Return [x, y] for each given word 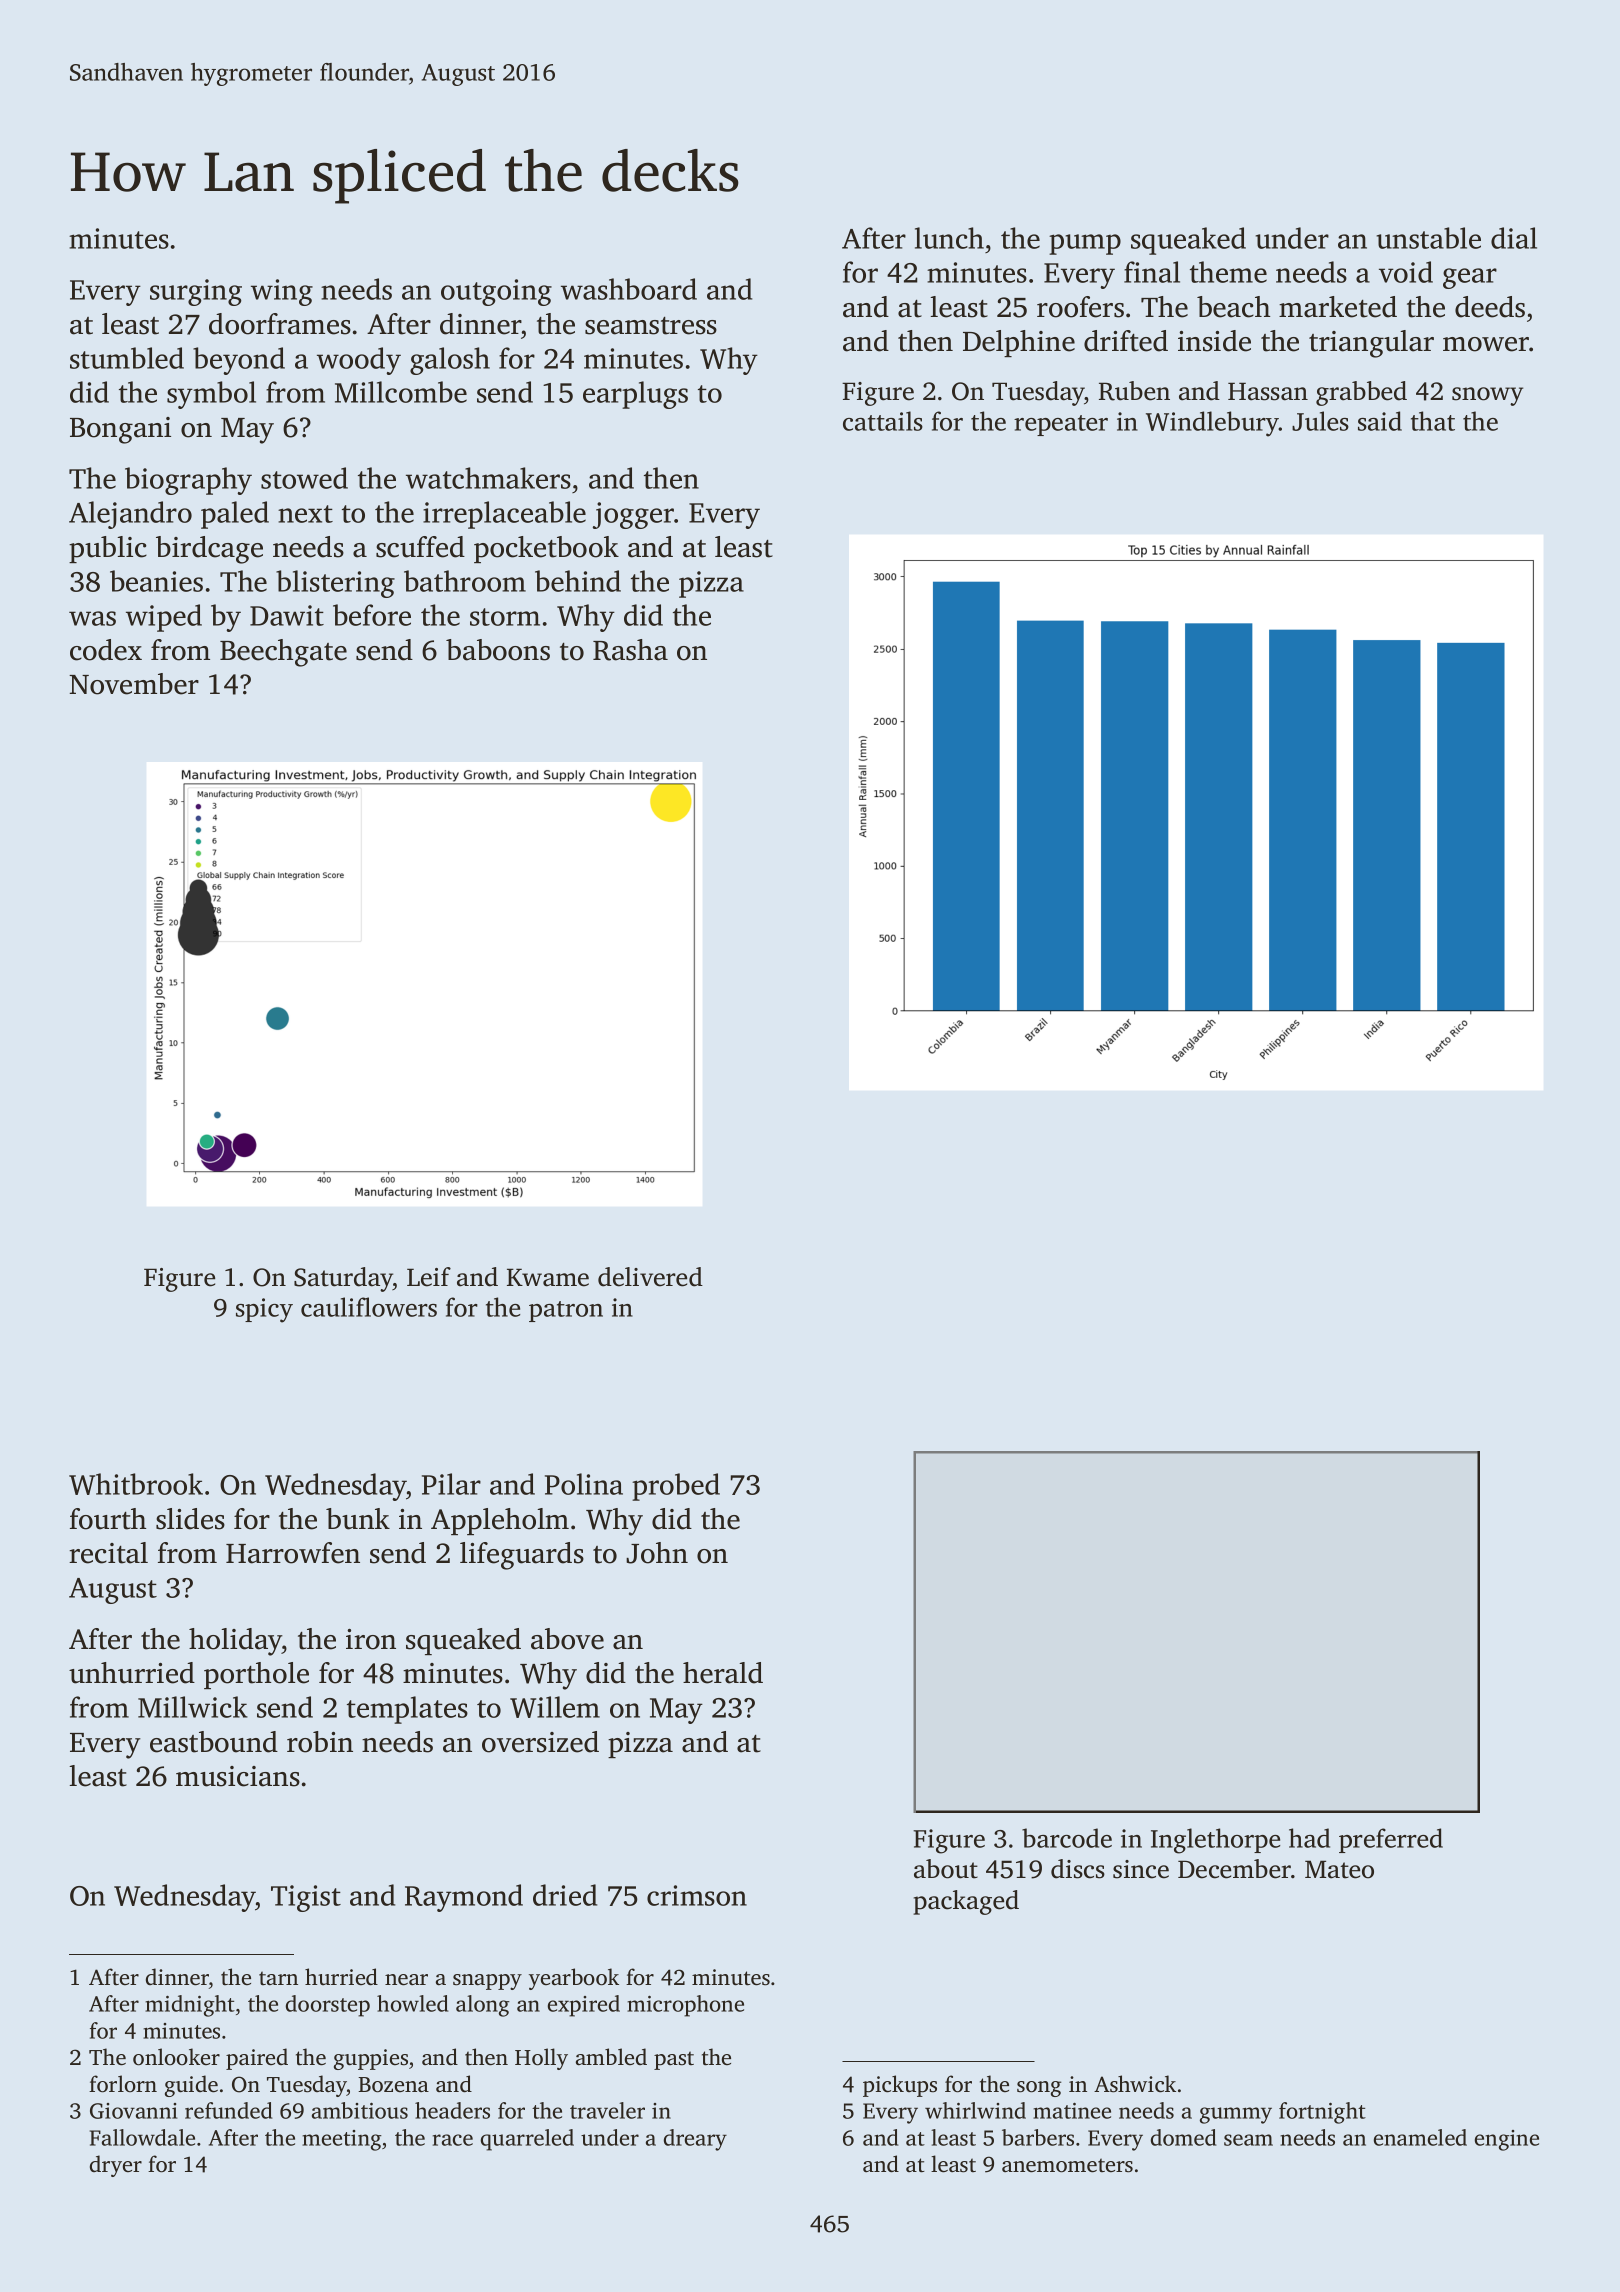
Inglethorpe [1215, 1841]
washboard [629, 289]
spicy [264, 1310]
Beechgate [283, 653]
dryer [116, 2166]
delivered [650, 1277]
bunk [358, 1519]
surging [196, 292]
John [657, 1553]
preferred [1391, 1840]
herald [723, 1673]
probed [676, 1487]
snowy [1487, 396]
